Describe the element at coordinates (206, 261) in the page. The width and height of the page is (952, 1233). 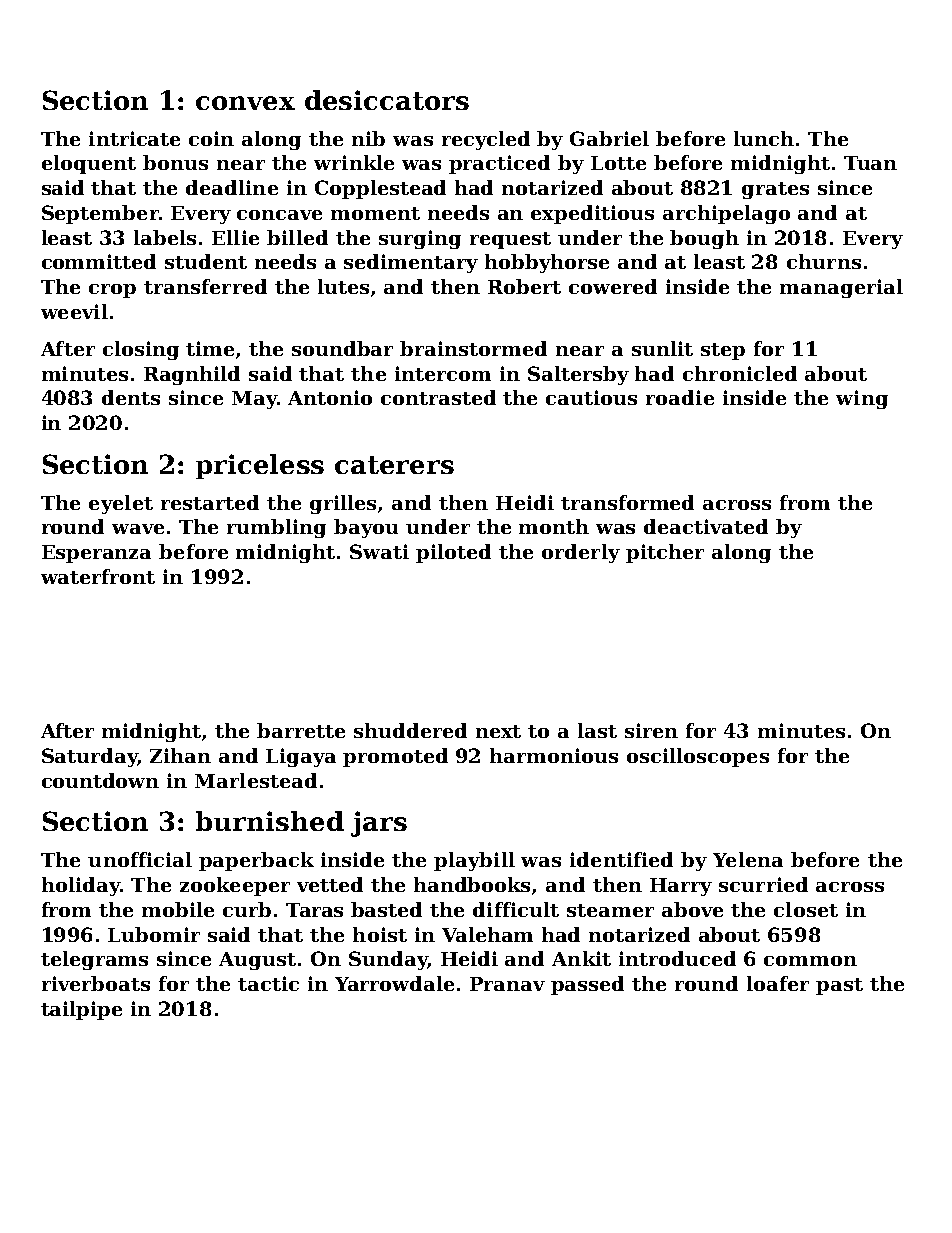
I see `student` at that location.
